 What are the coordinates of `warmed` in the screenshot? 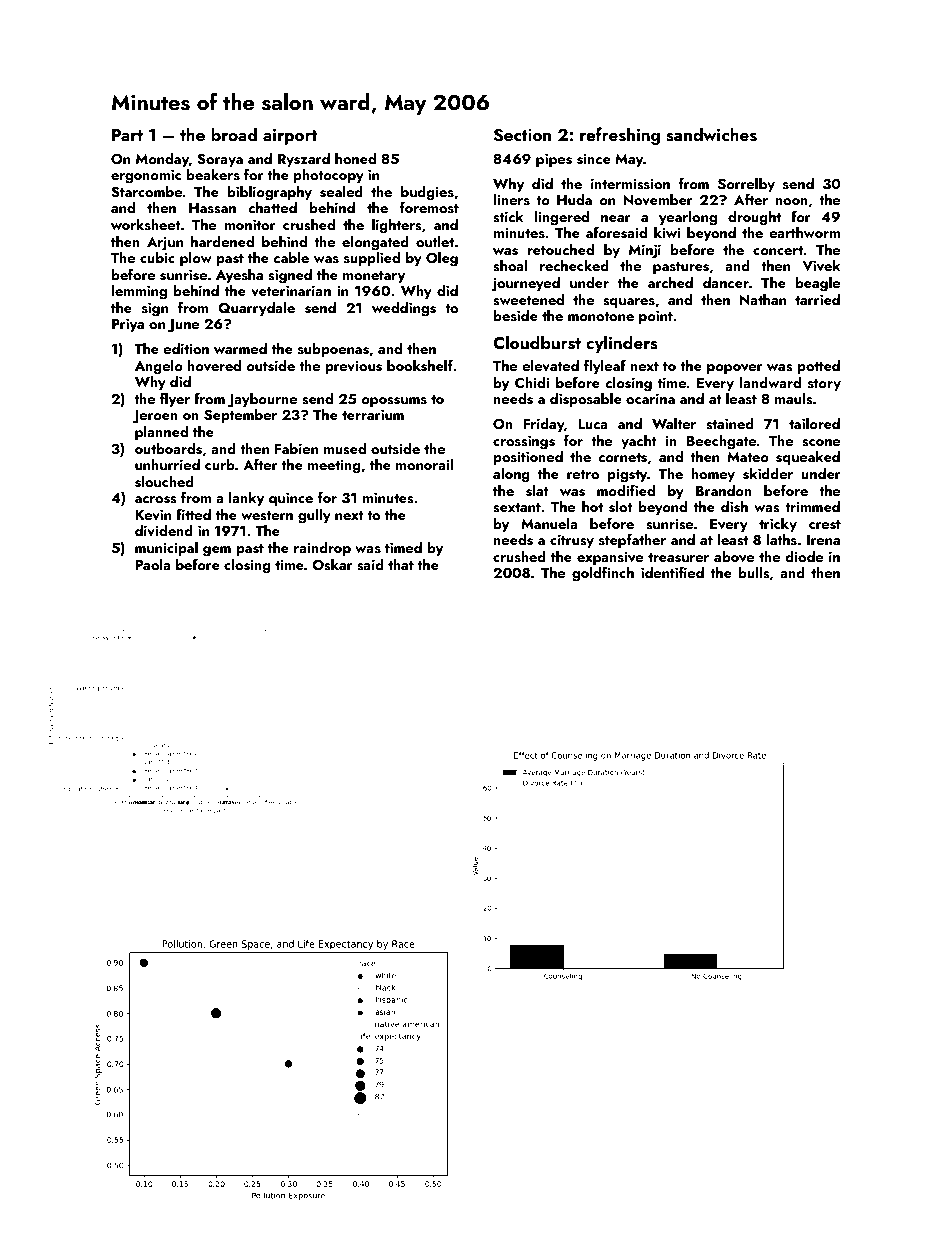 It's located at (240, 348).
